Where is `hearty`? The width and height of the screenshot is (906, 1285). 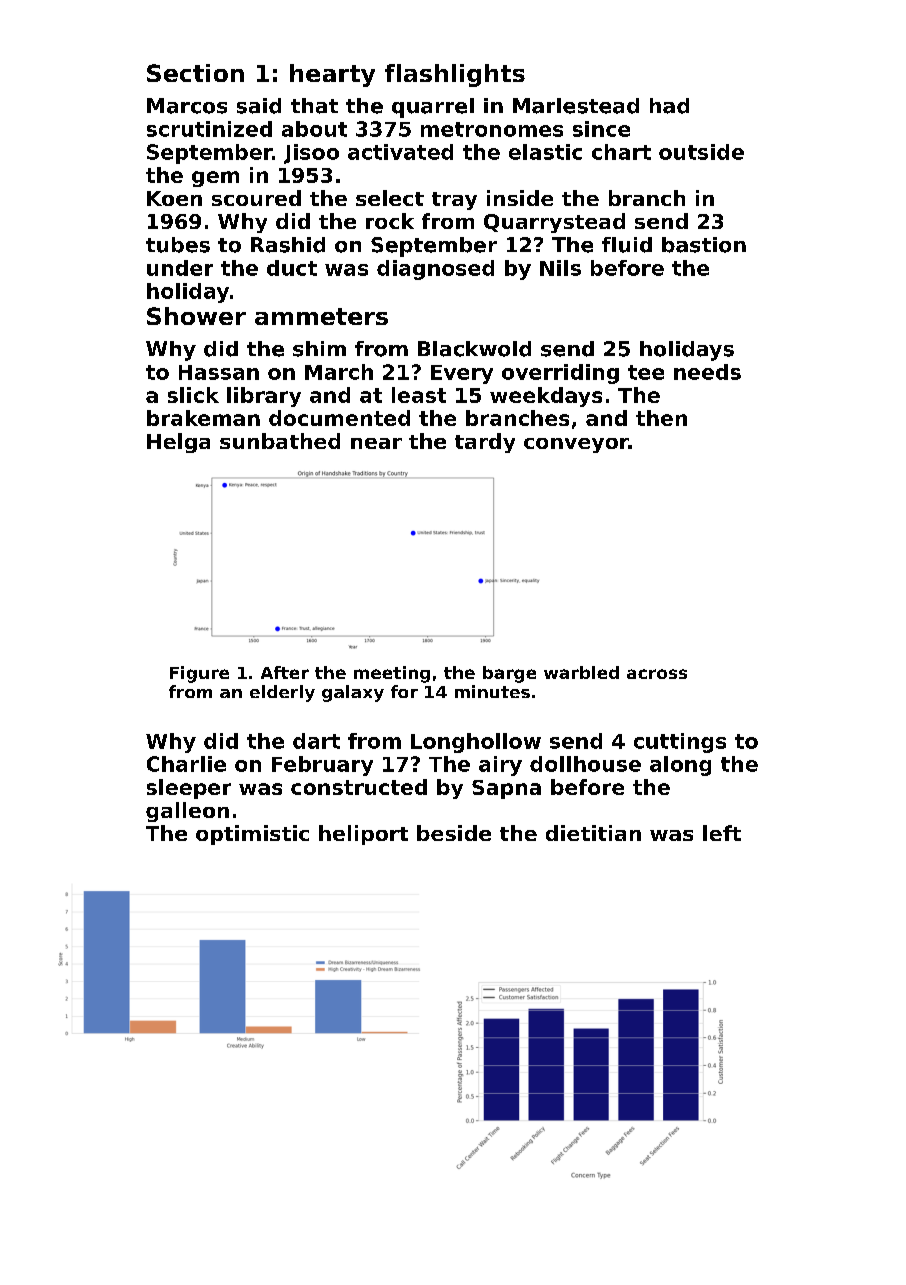 hearty is located at coordinates (332, 75).
